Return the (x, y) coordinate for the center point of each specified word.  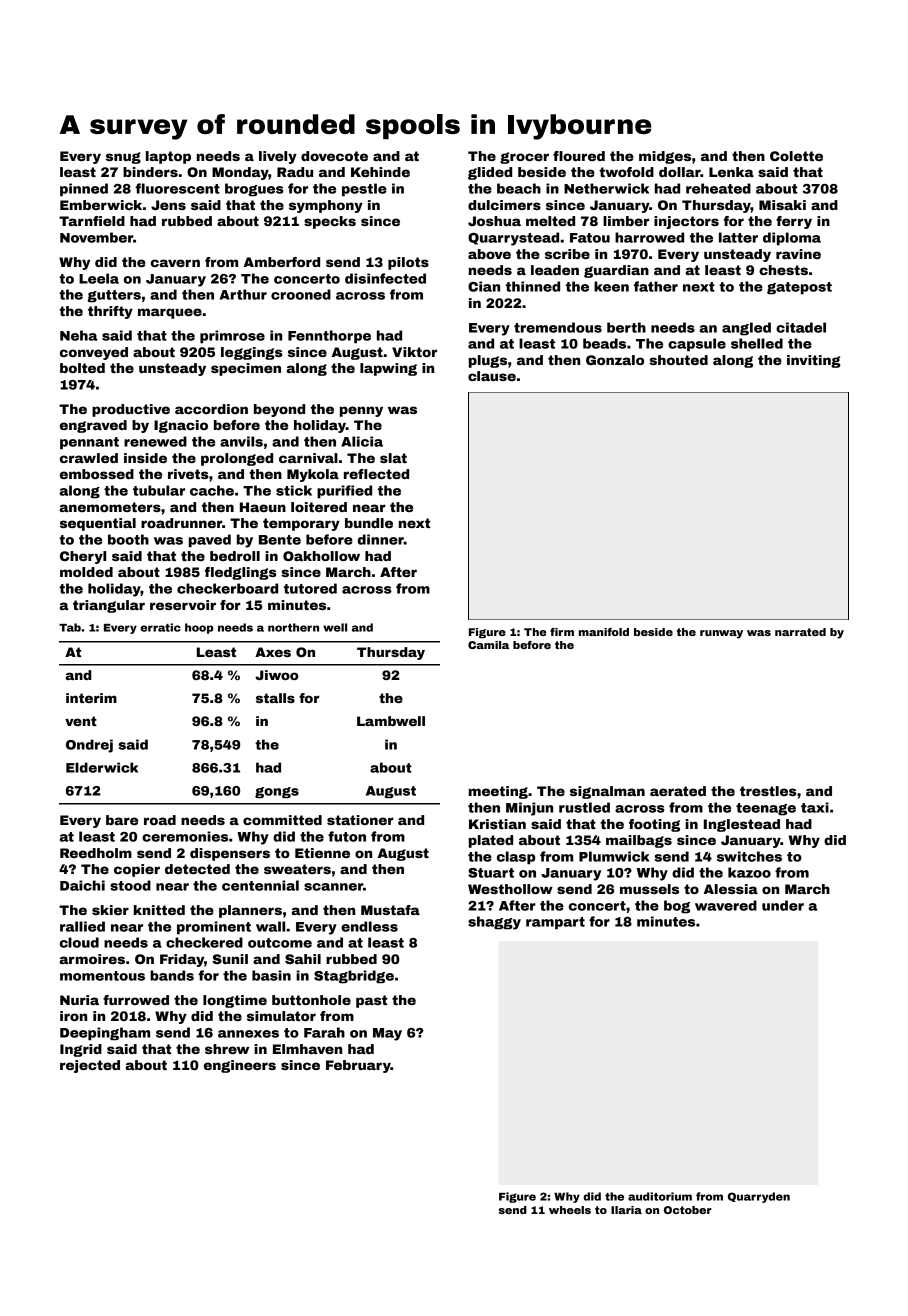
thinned (533, 286)
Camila (488, 645)
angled (746, 329)
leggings (252, 353)
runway (721, 634)
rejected (90, 1066)
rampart (555, 923)
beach (519, 188)
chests (783, 270)
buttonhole (311, 1000)
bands (172, 975)
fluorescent (178, 188)
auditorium (660, 1196)
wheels (570, 1210)
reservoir (183, 605)
